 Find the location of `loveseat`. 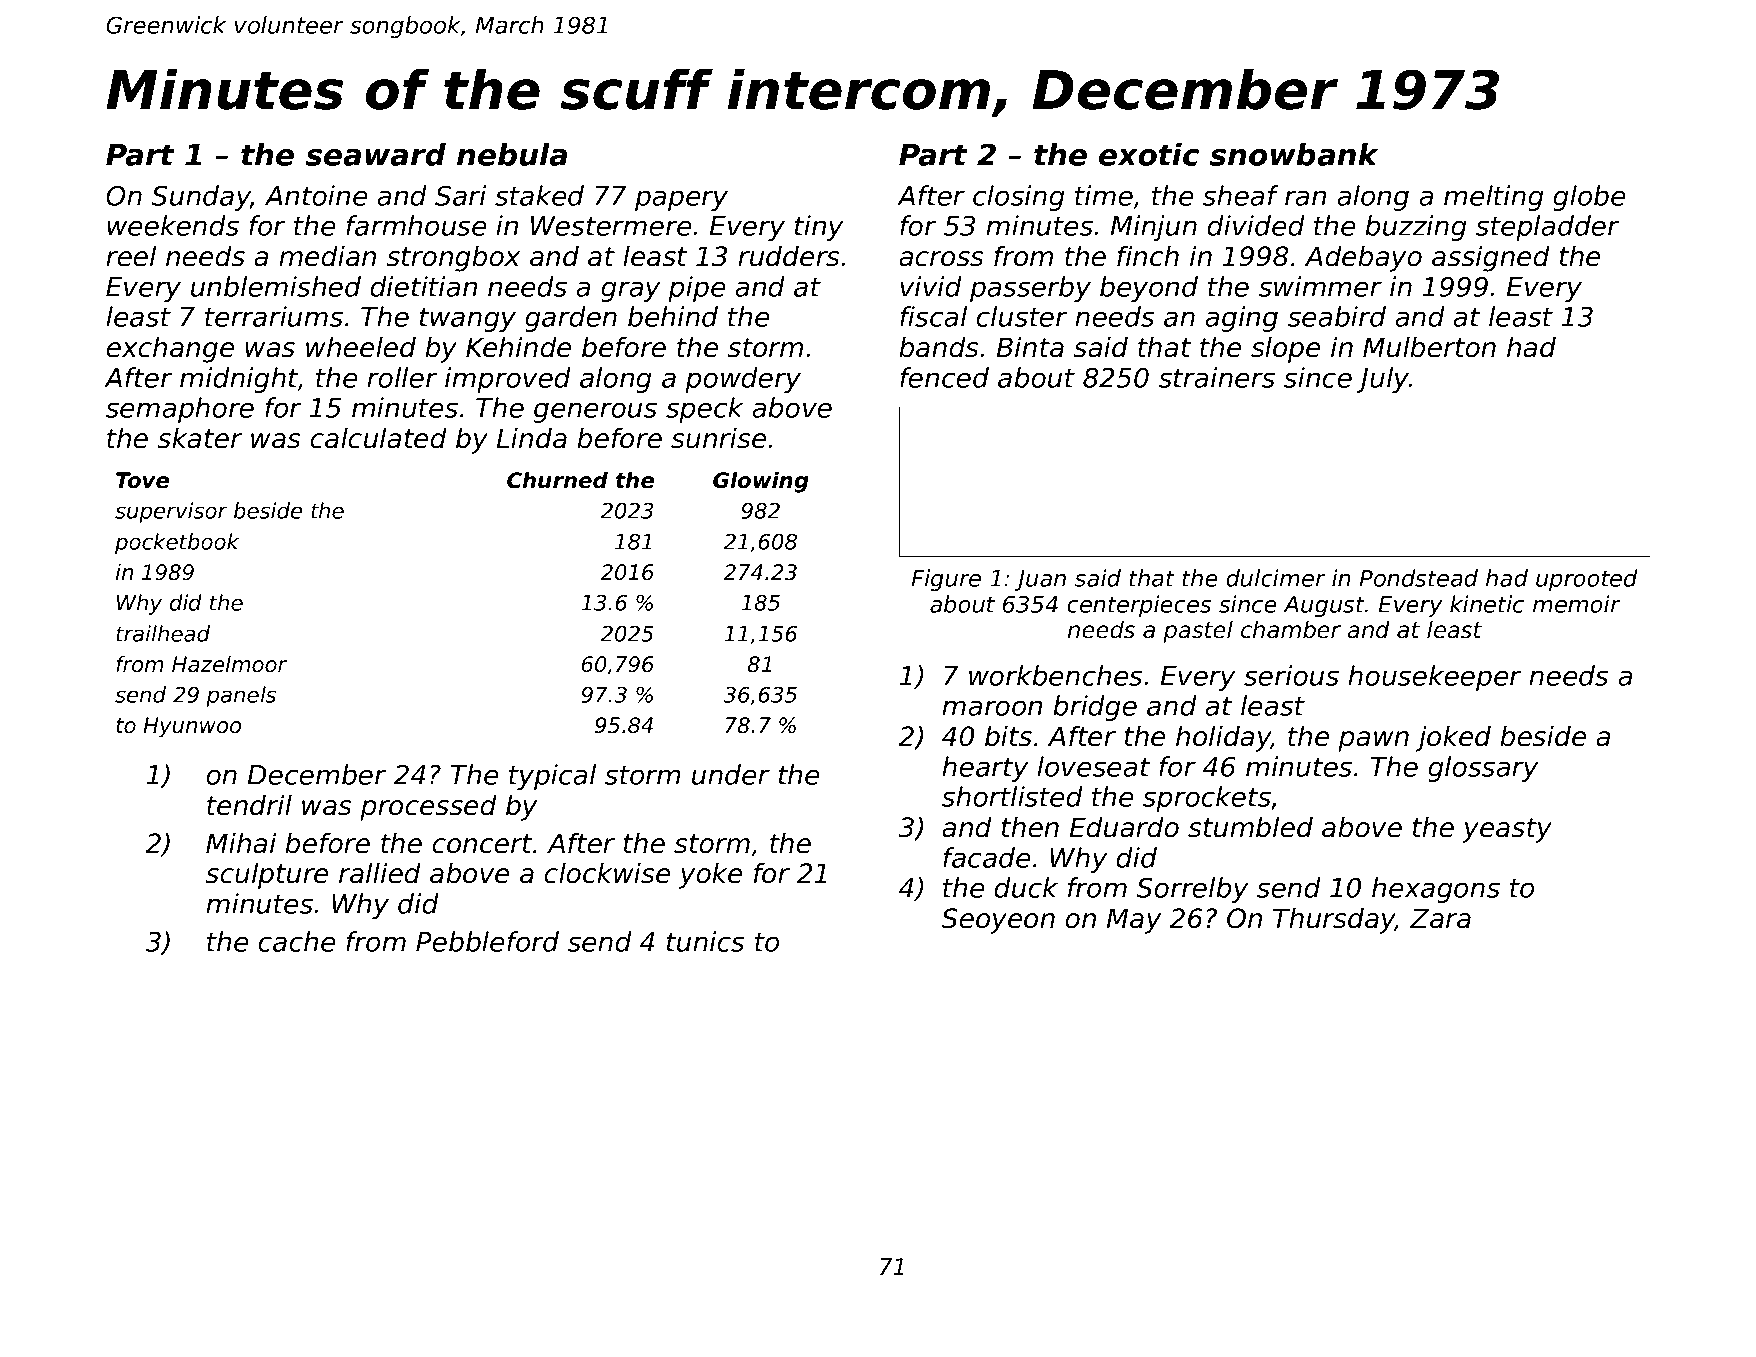

loveseat is located at coordinates (1093, 766).
